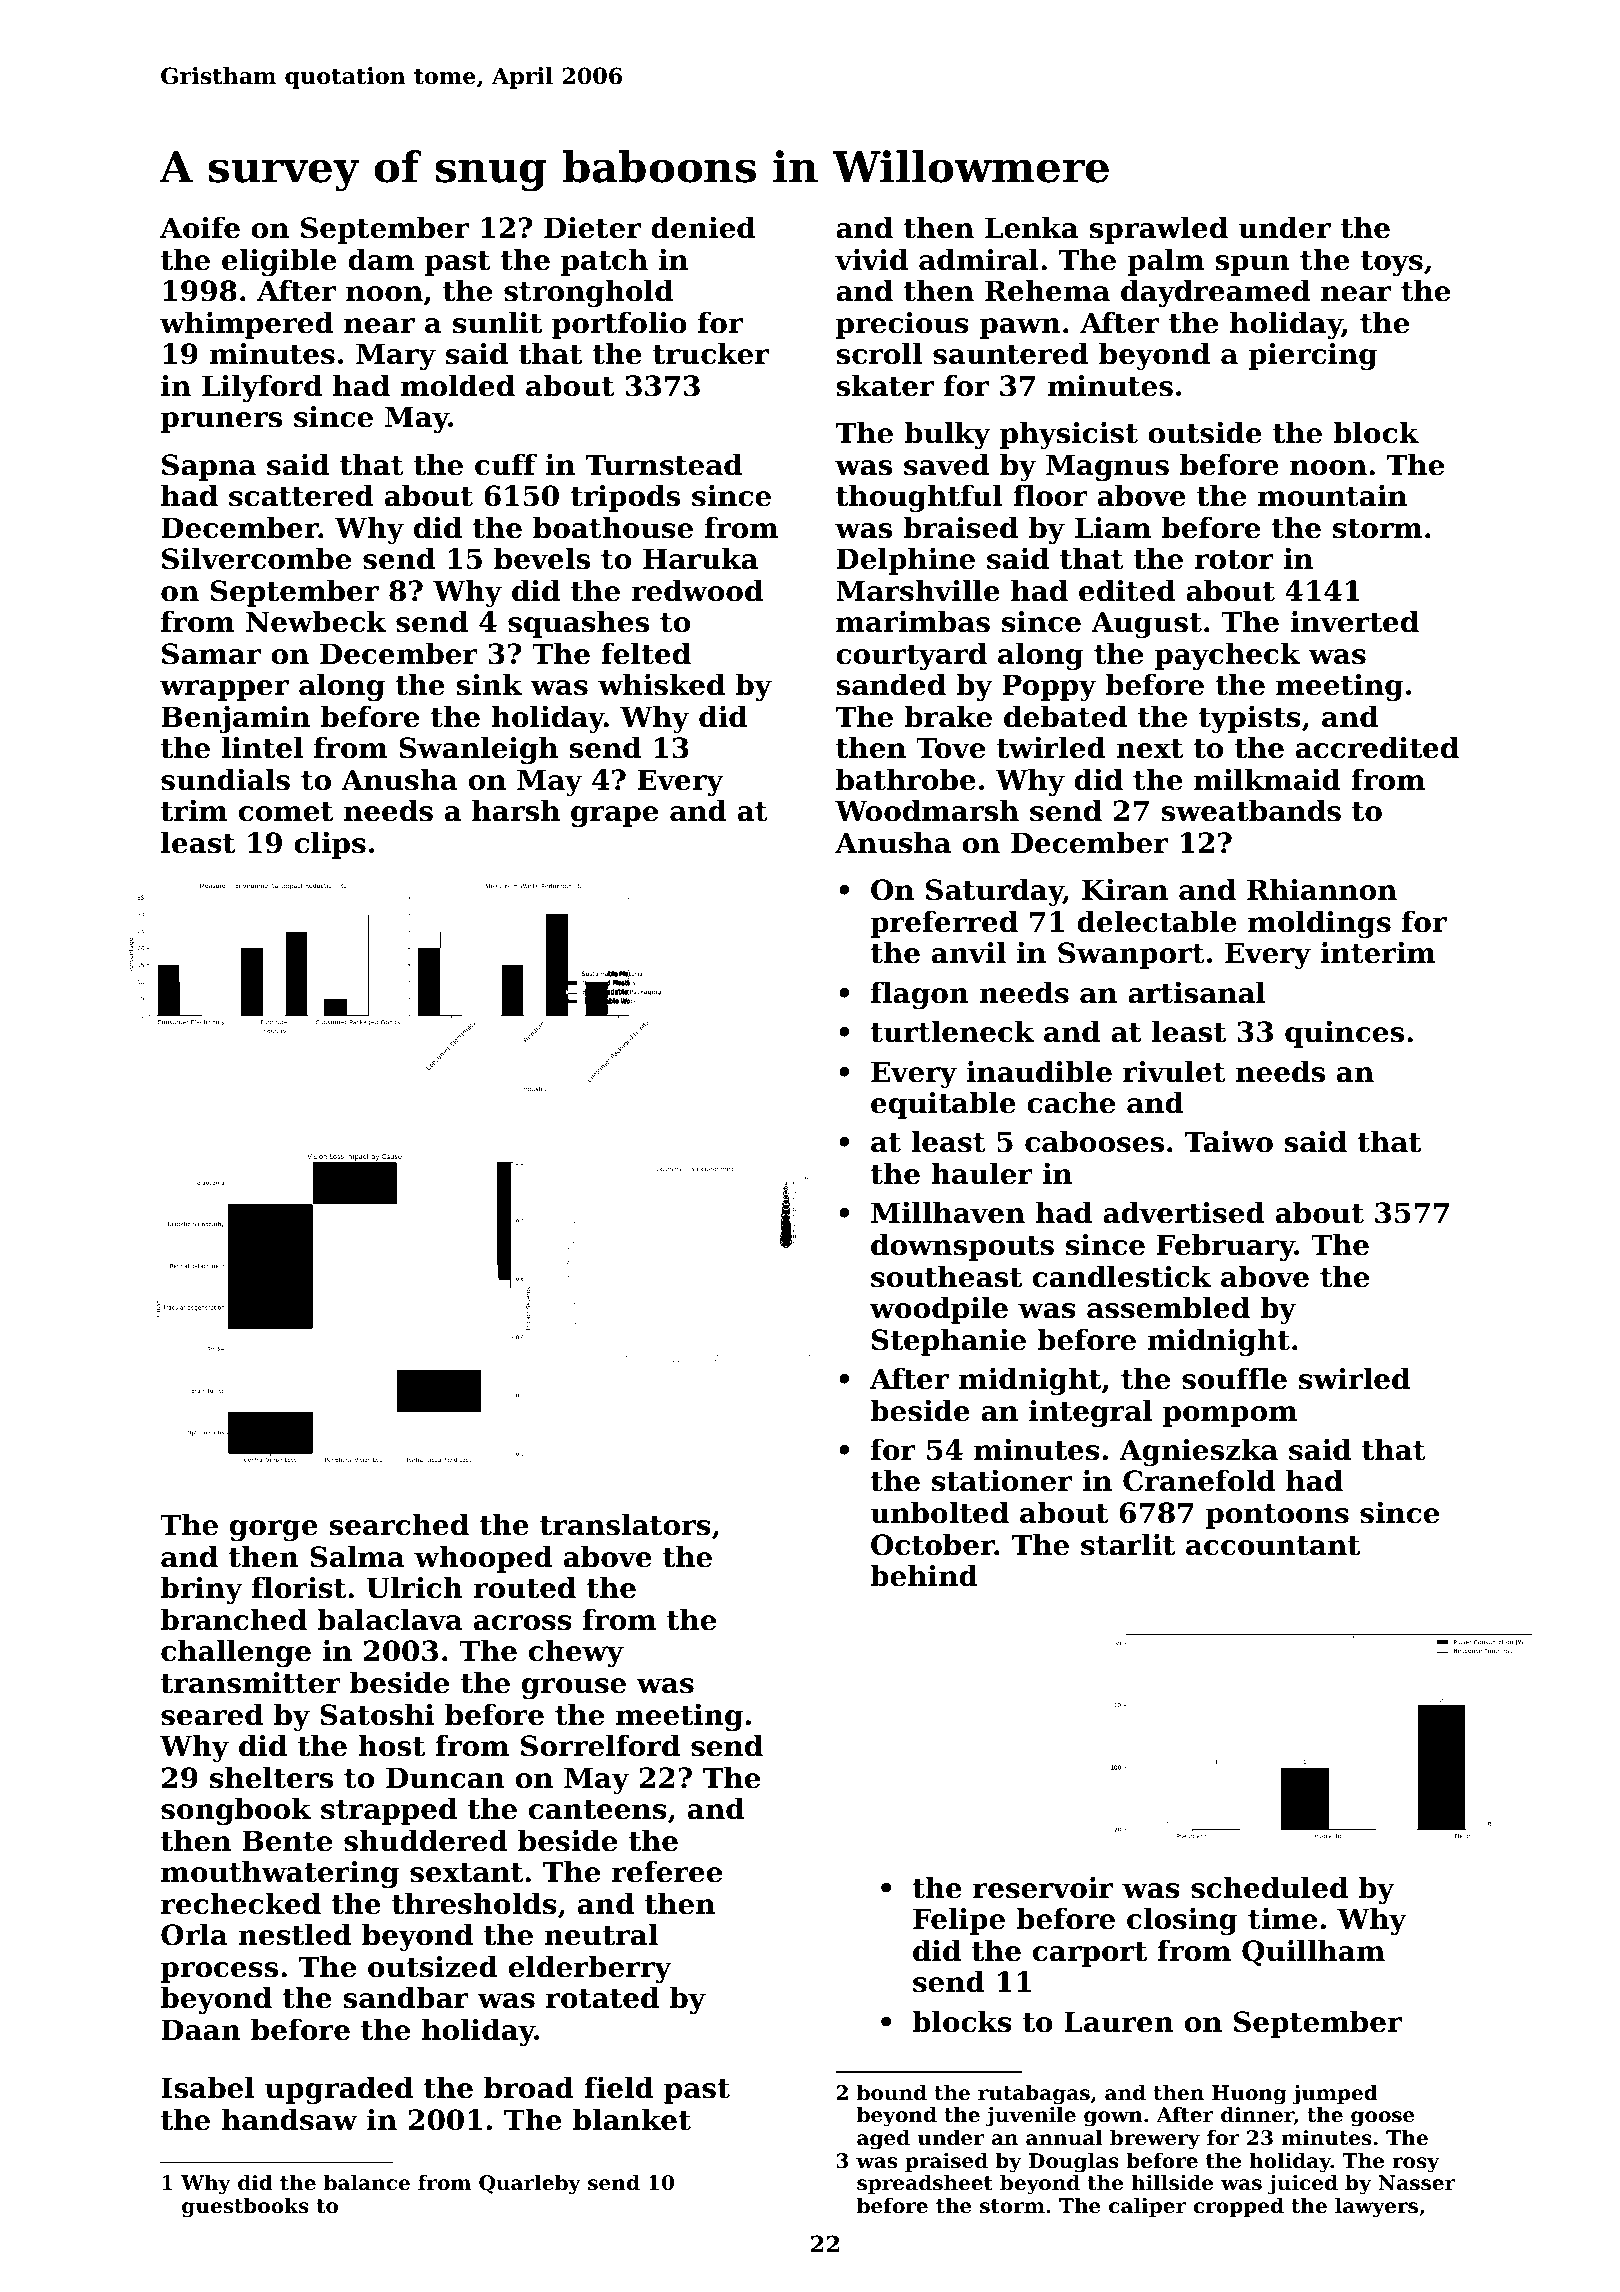 This screenshot has width=1620, height=2292. What do you see at coordinates (949, 1342) in the screenshot?
I see `Stephanie` at bounding box center [949, 1342].
